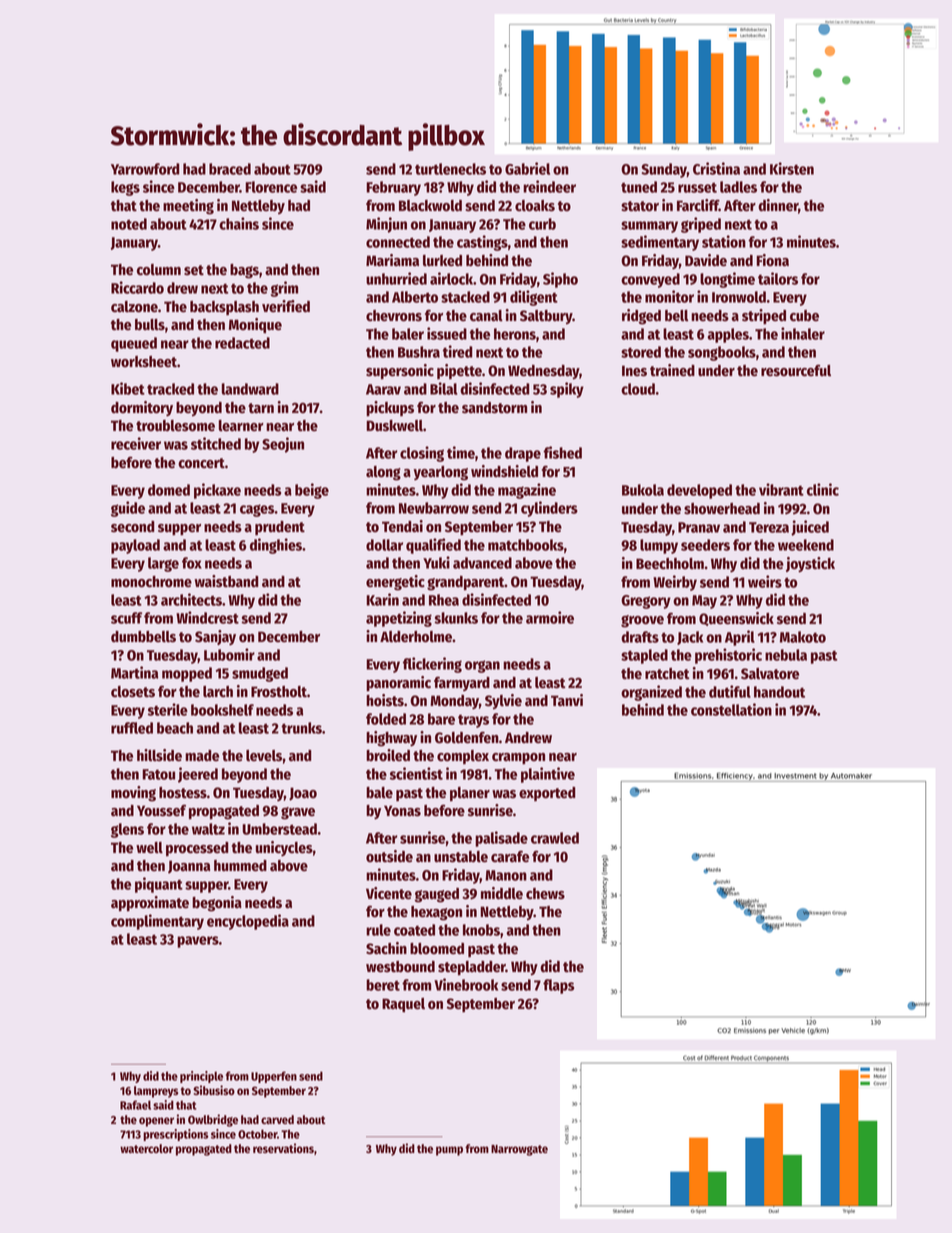 The image size is (952, 1233). I want to click on trunks, so click(301, 728).
